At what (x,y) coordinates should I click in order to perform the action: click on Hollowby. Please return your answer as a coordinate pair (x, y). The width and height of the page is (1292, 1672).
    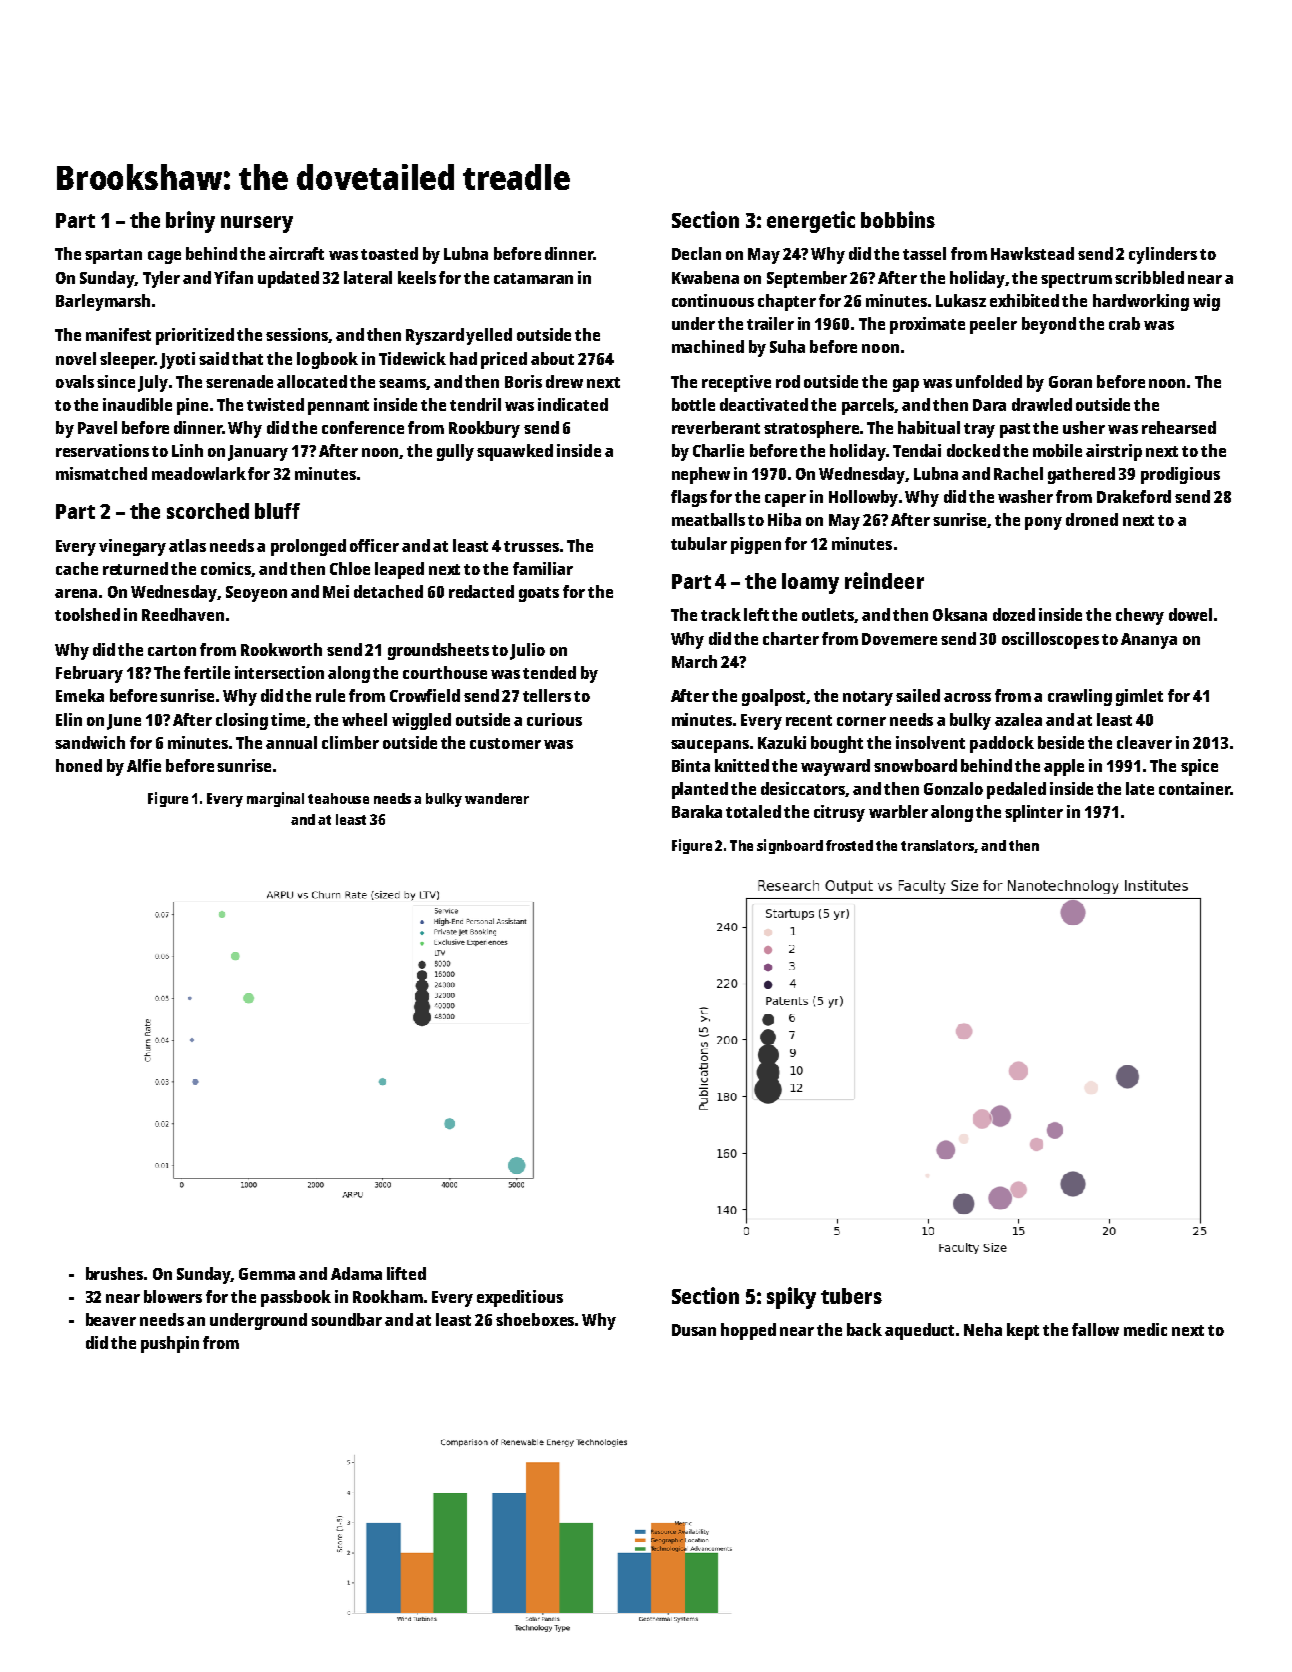
    Looking at the image, I should click on (863, 498).
